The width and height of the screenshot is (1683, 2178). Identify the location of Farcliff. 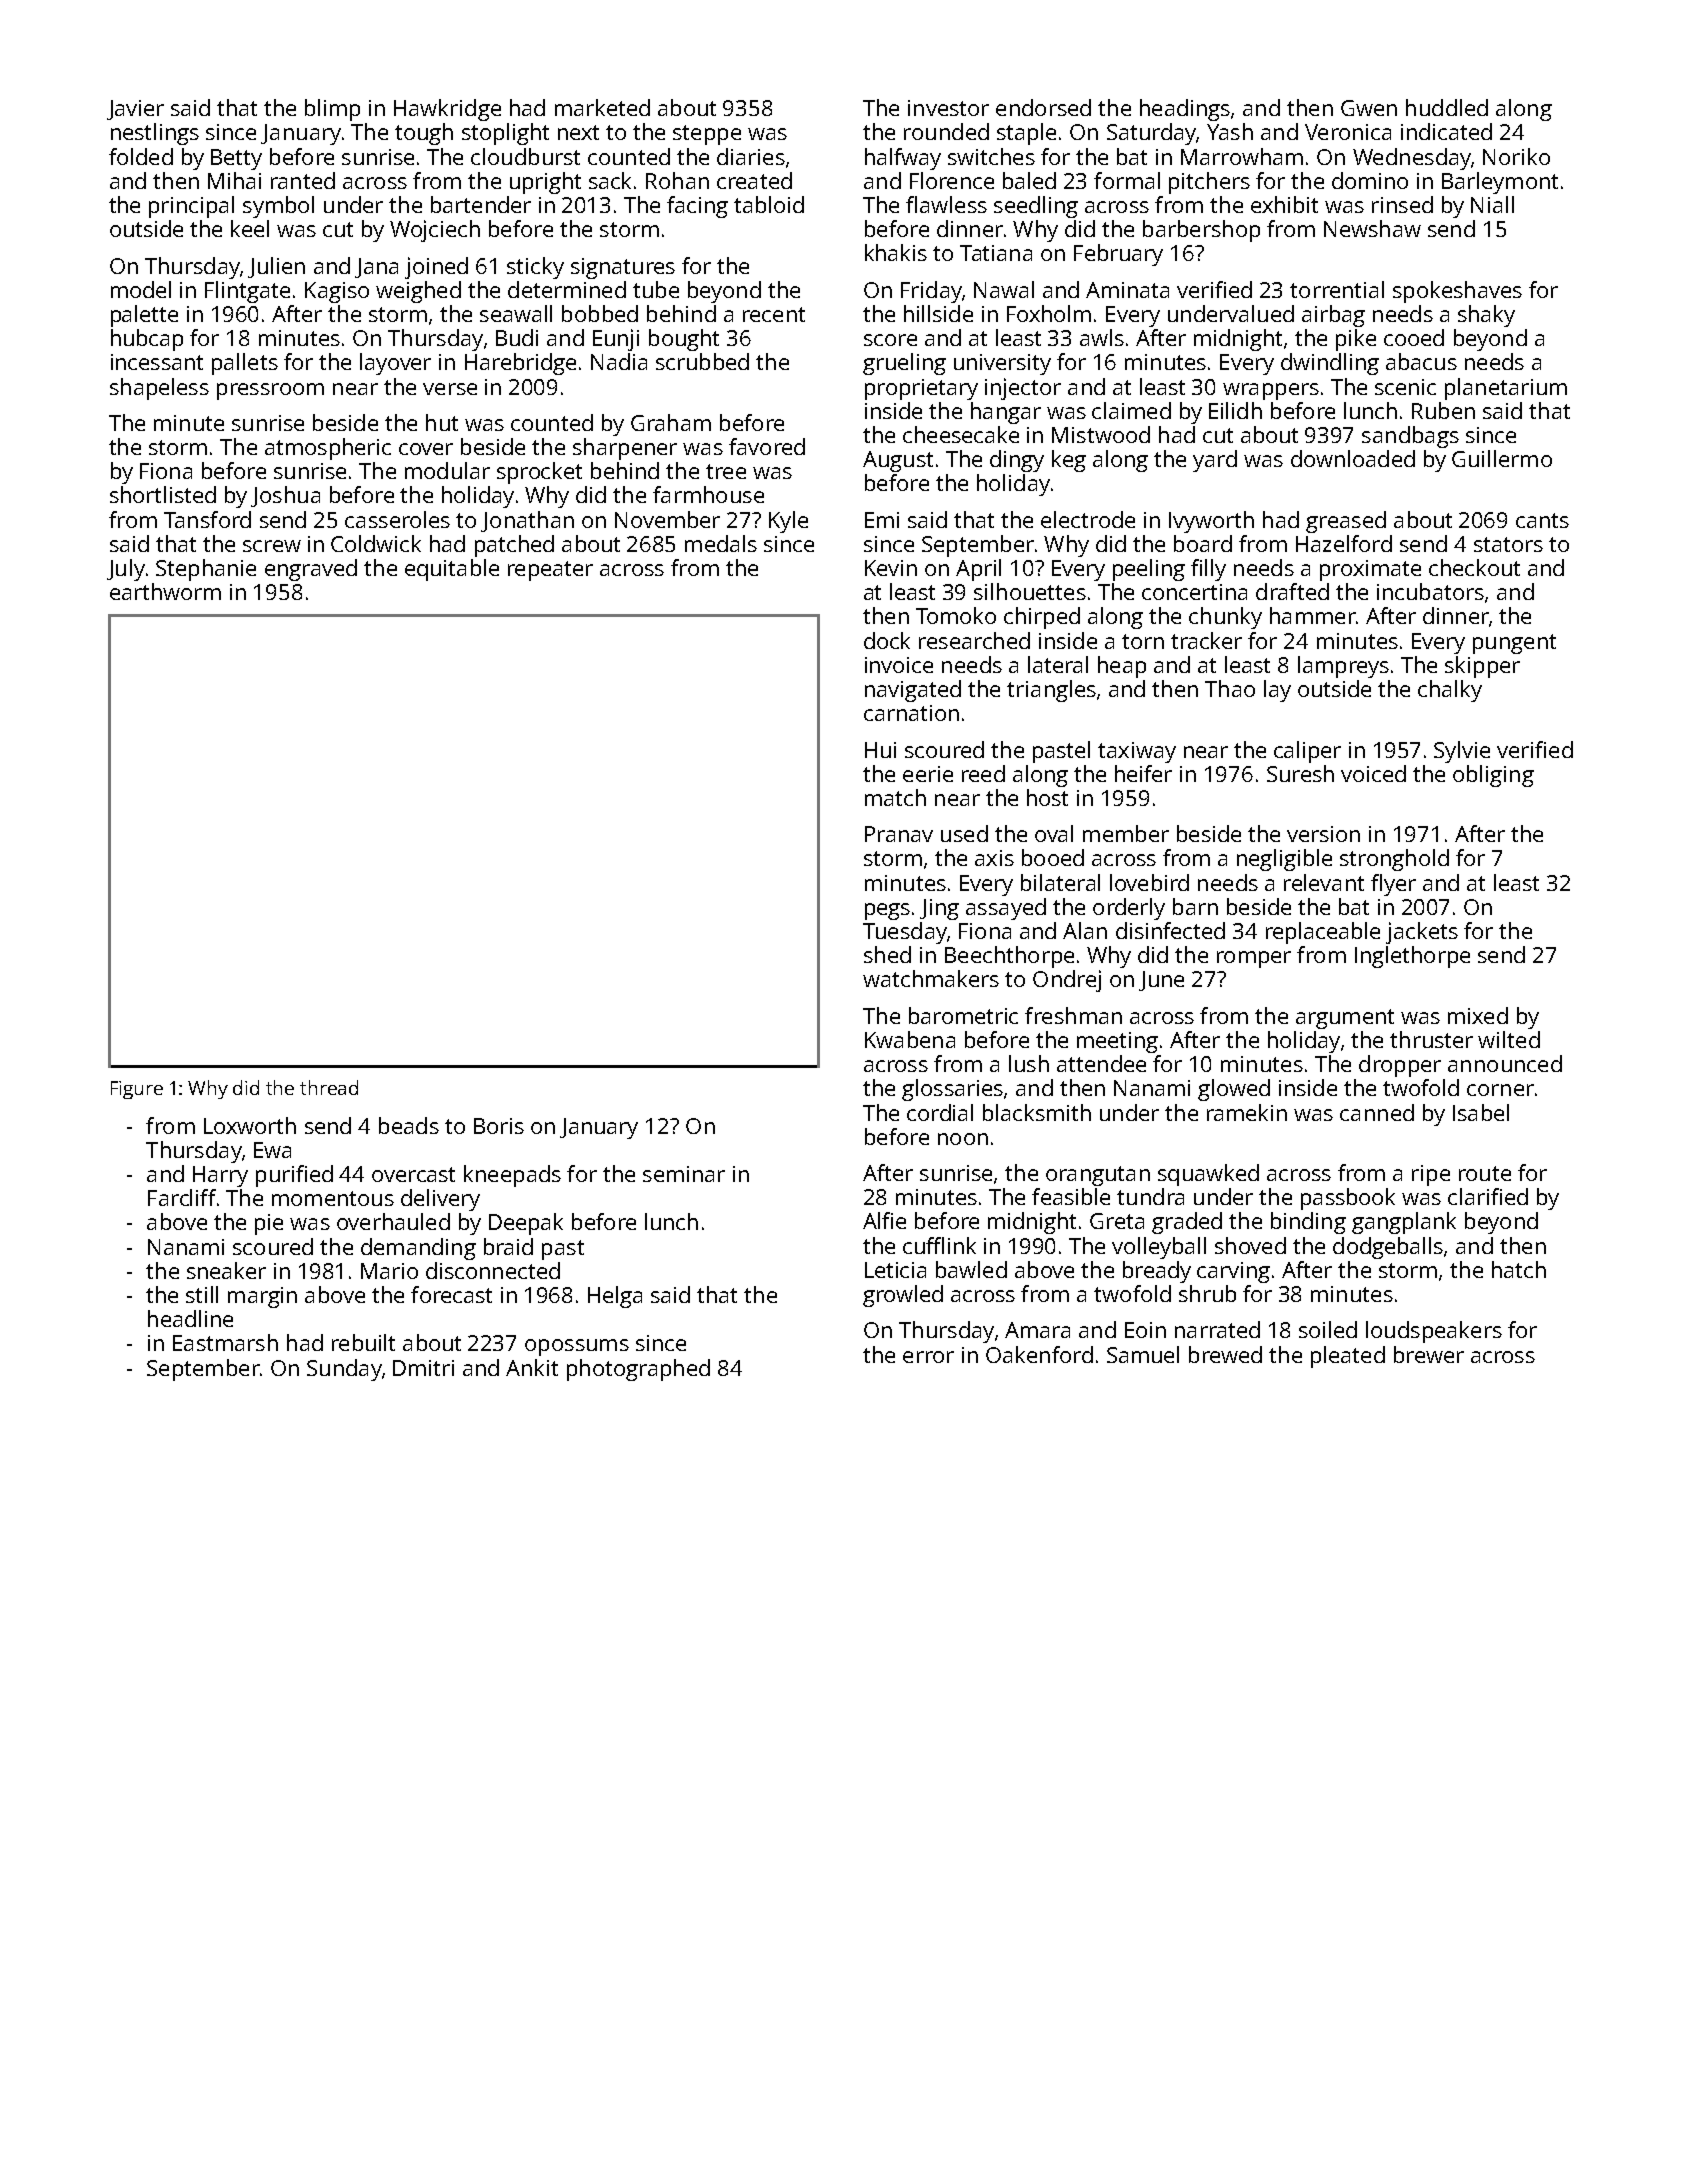
(182, 1197).
